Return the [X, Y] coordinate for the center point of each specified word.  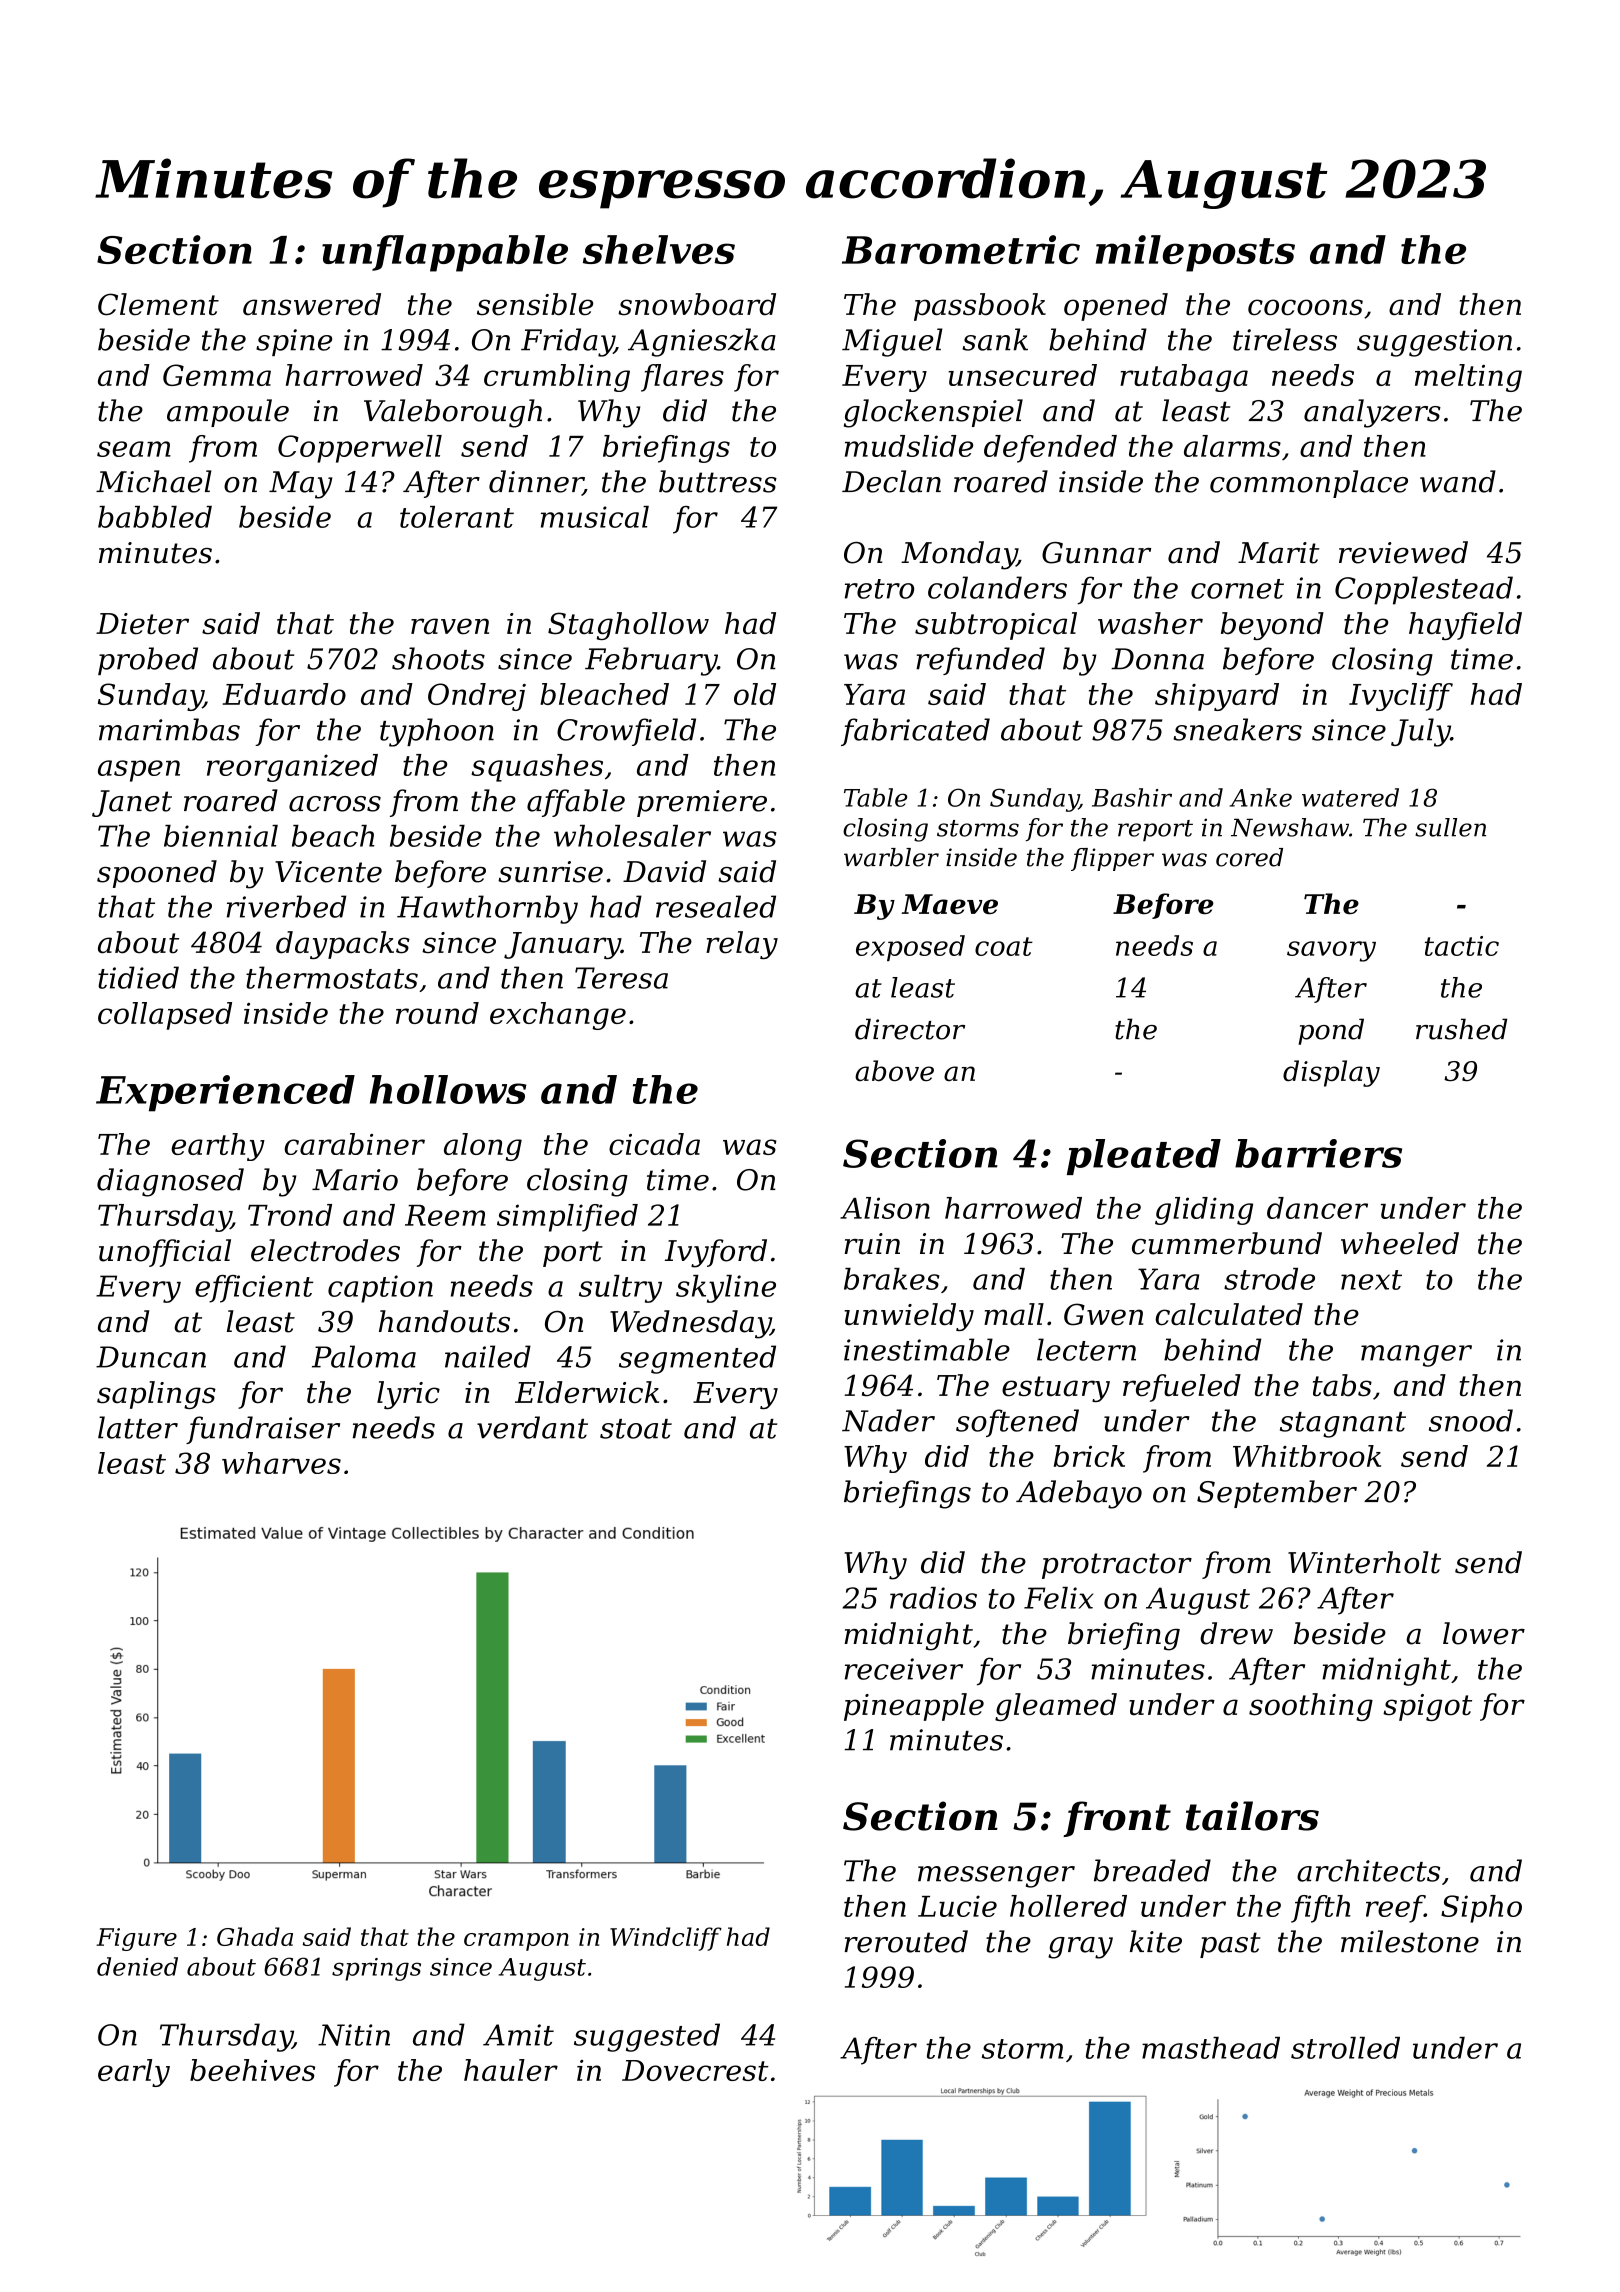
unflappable [445, 253]
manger [1416, 1356]
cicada [654, 1144]
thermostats [332, 977]
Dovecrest [695, 2070]
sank [995, 339]
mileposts [1195, 253]
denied [137, 1966]
